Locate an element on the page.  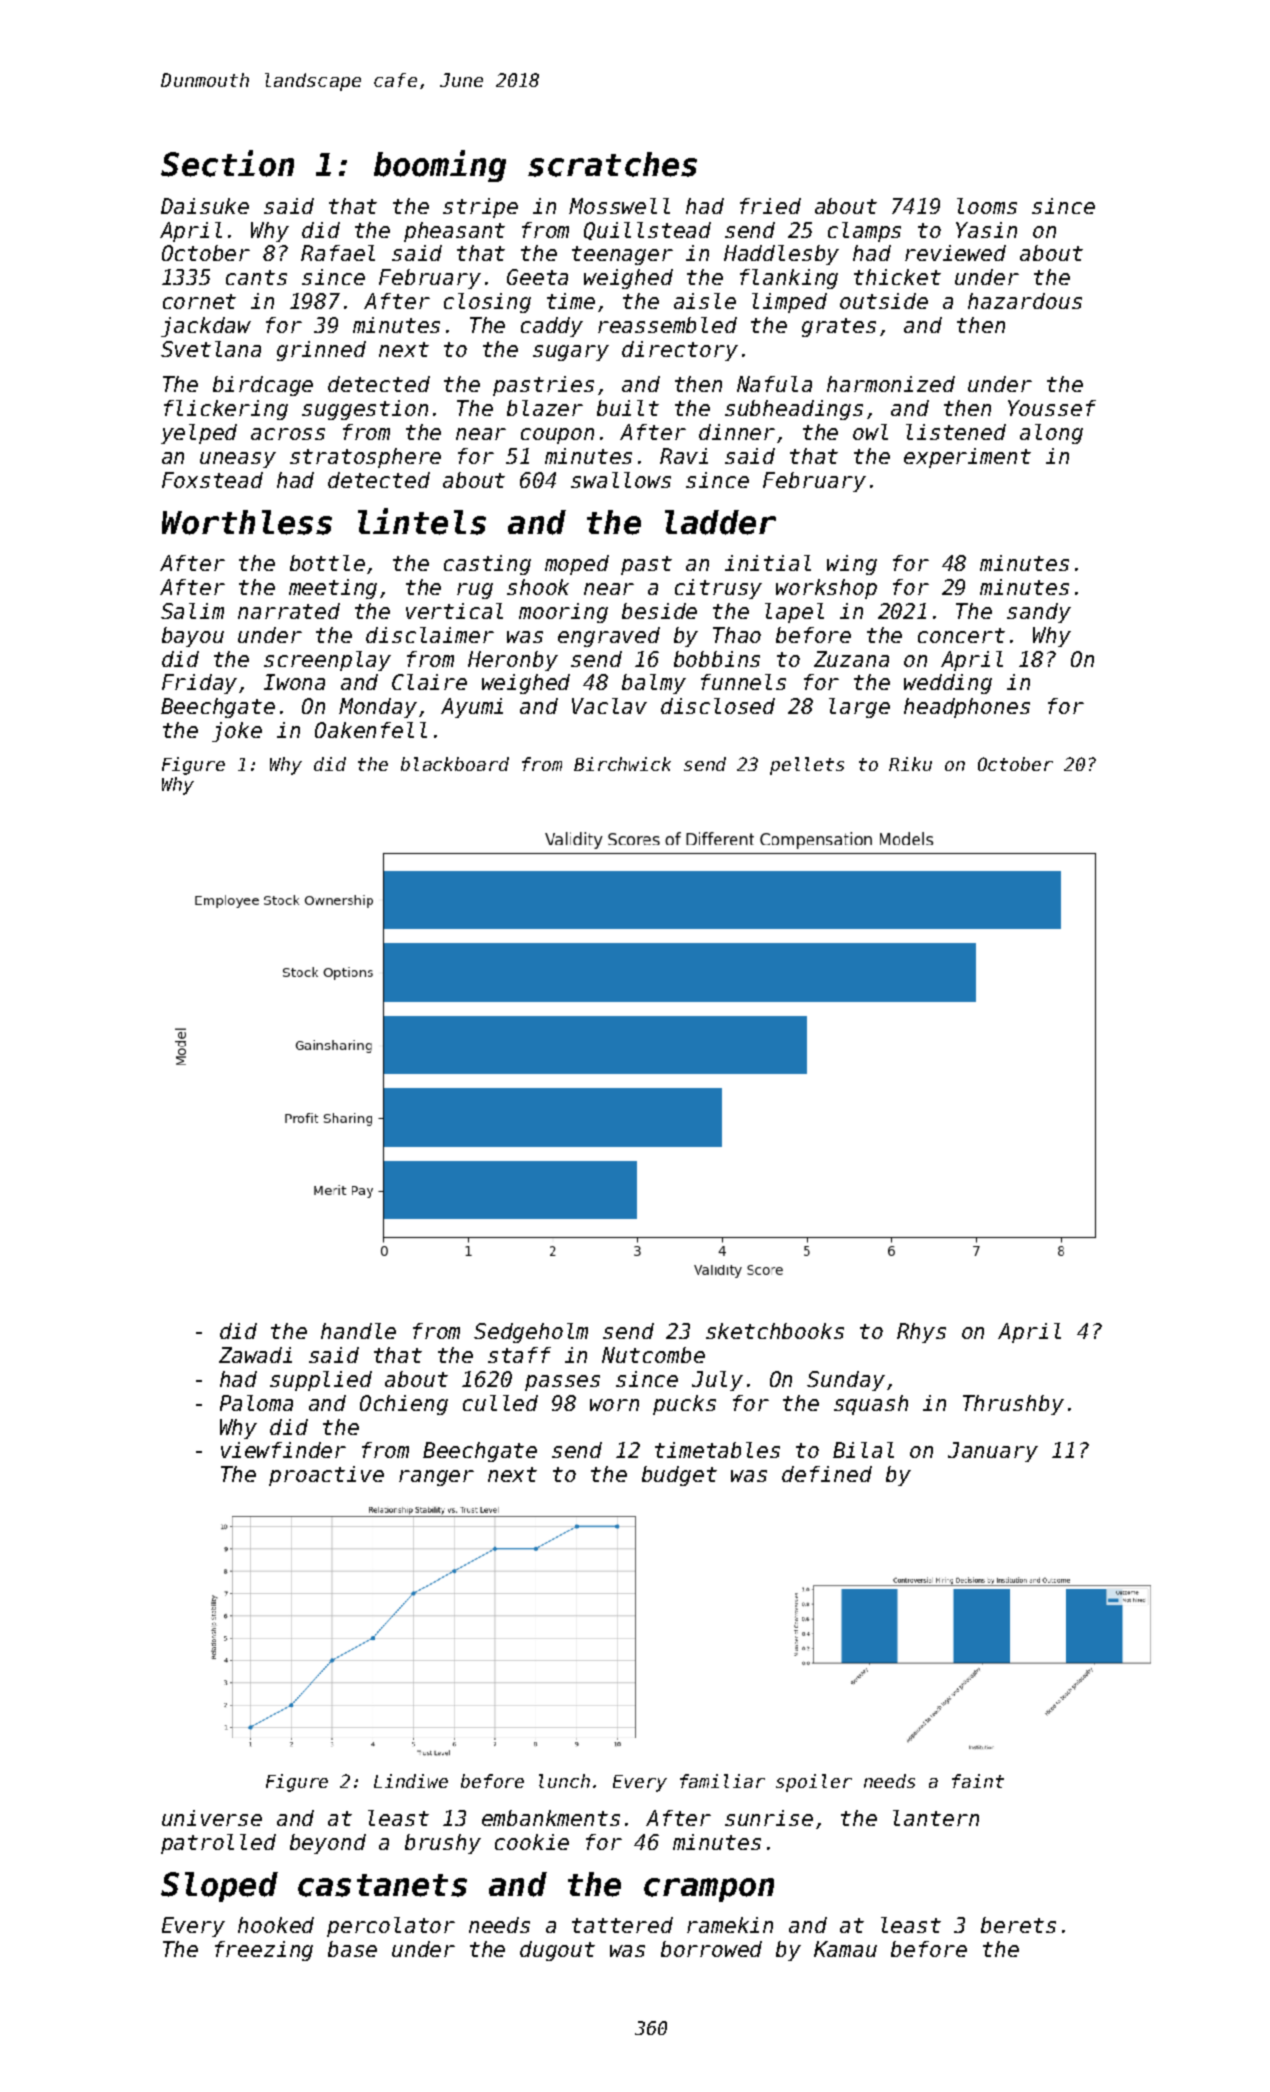
Birchwick is located at coordinates (622, 764).
